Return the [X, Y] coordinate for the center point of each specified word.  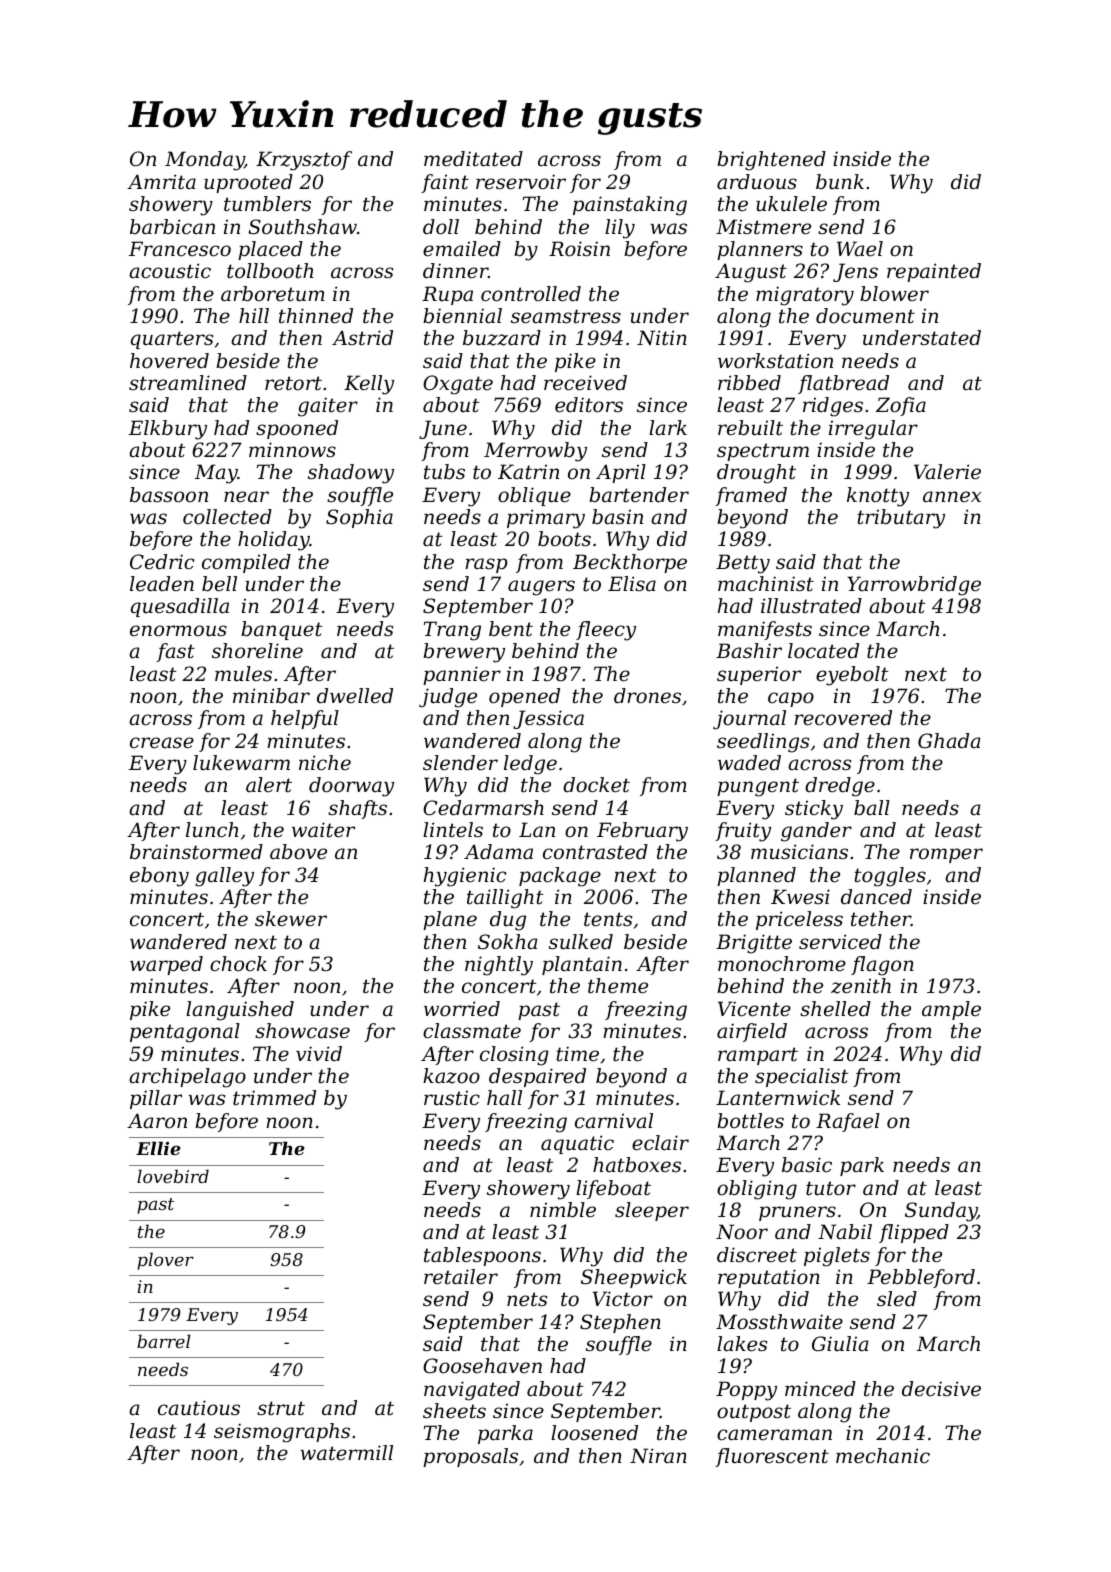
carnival [614, 1121]
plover [165, 1261]
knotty [878, 497]
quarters [172, 340]
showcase [302, 1031]
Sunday [941, 1212]
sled [897, 1299]
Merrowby [535, 452]
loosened [594, 1433]
